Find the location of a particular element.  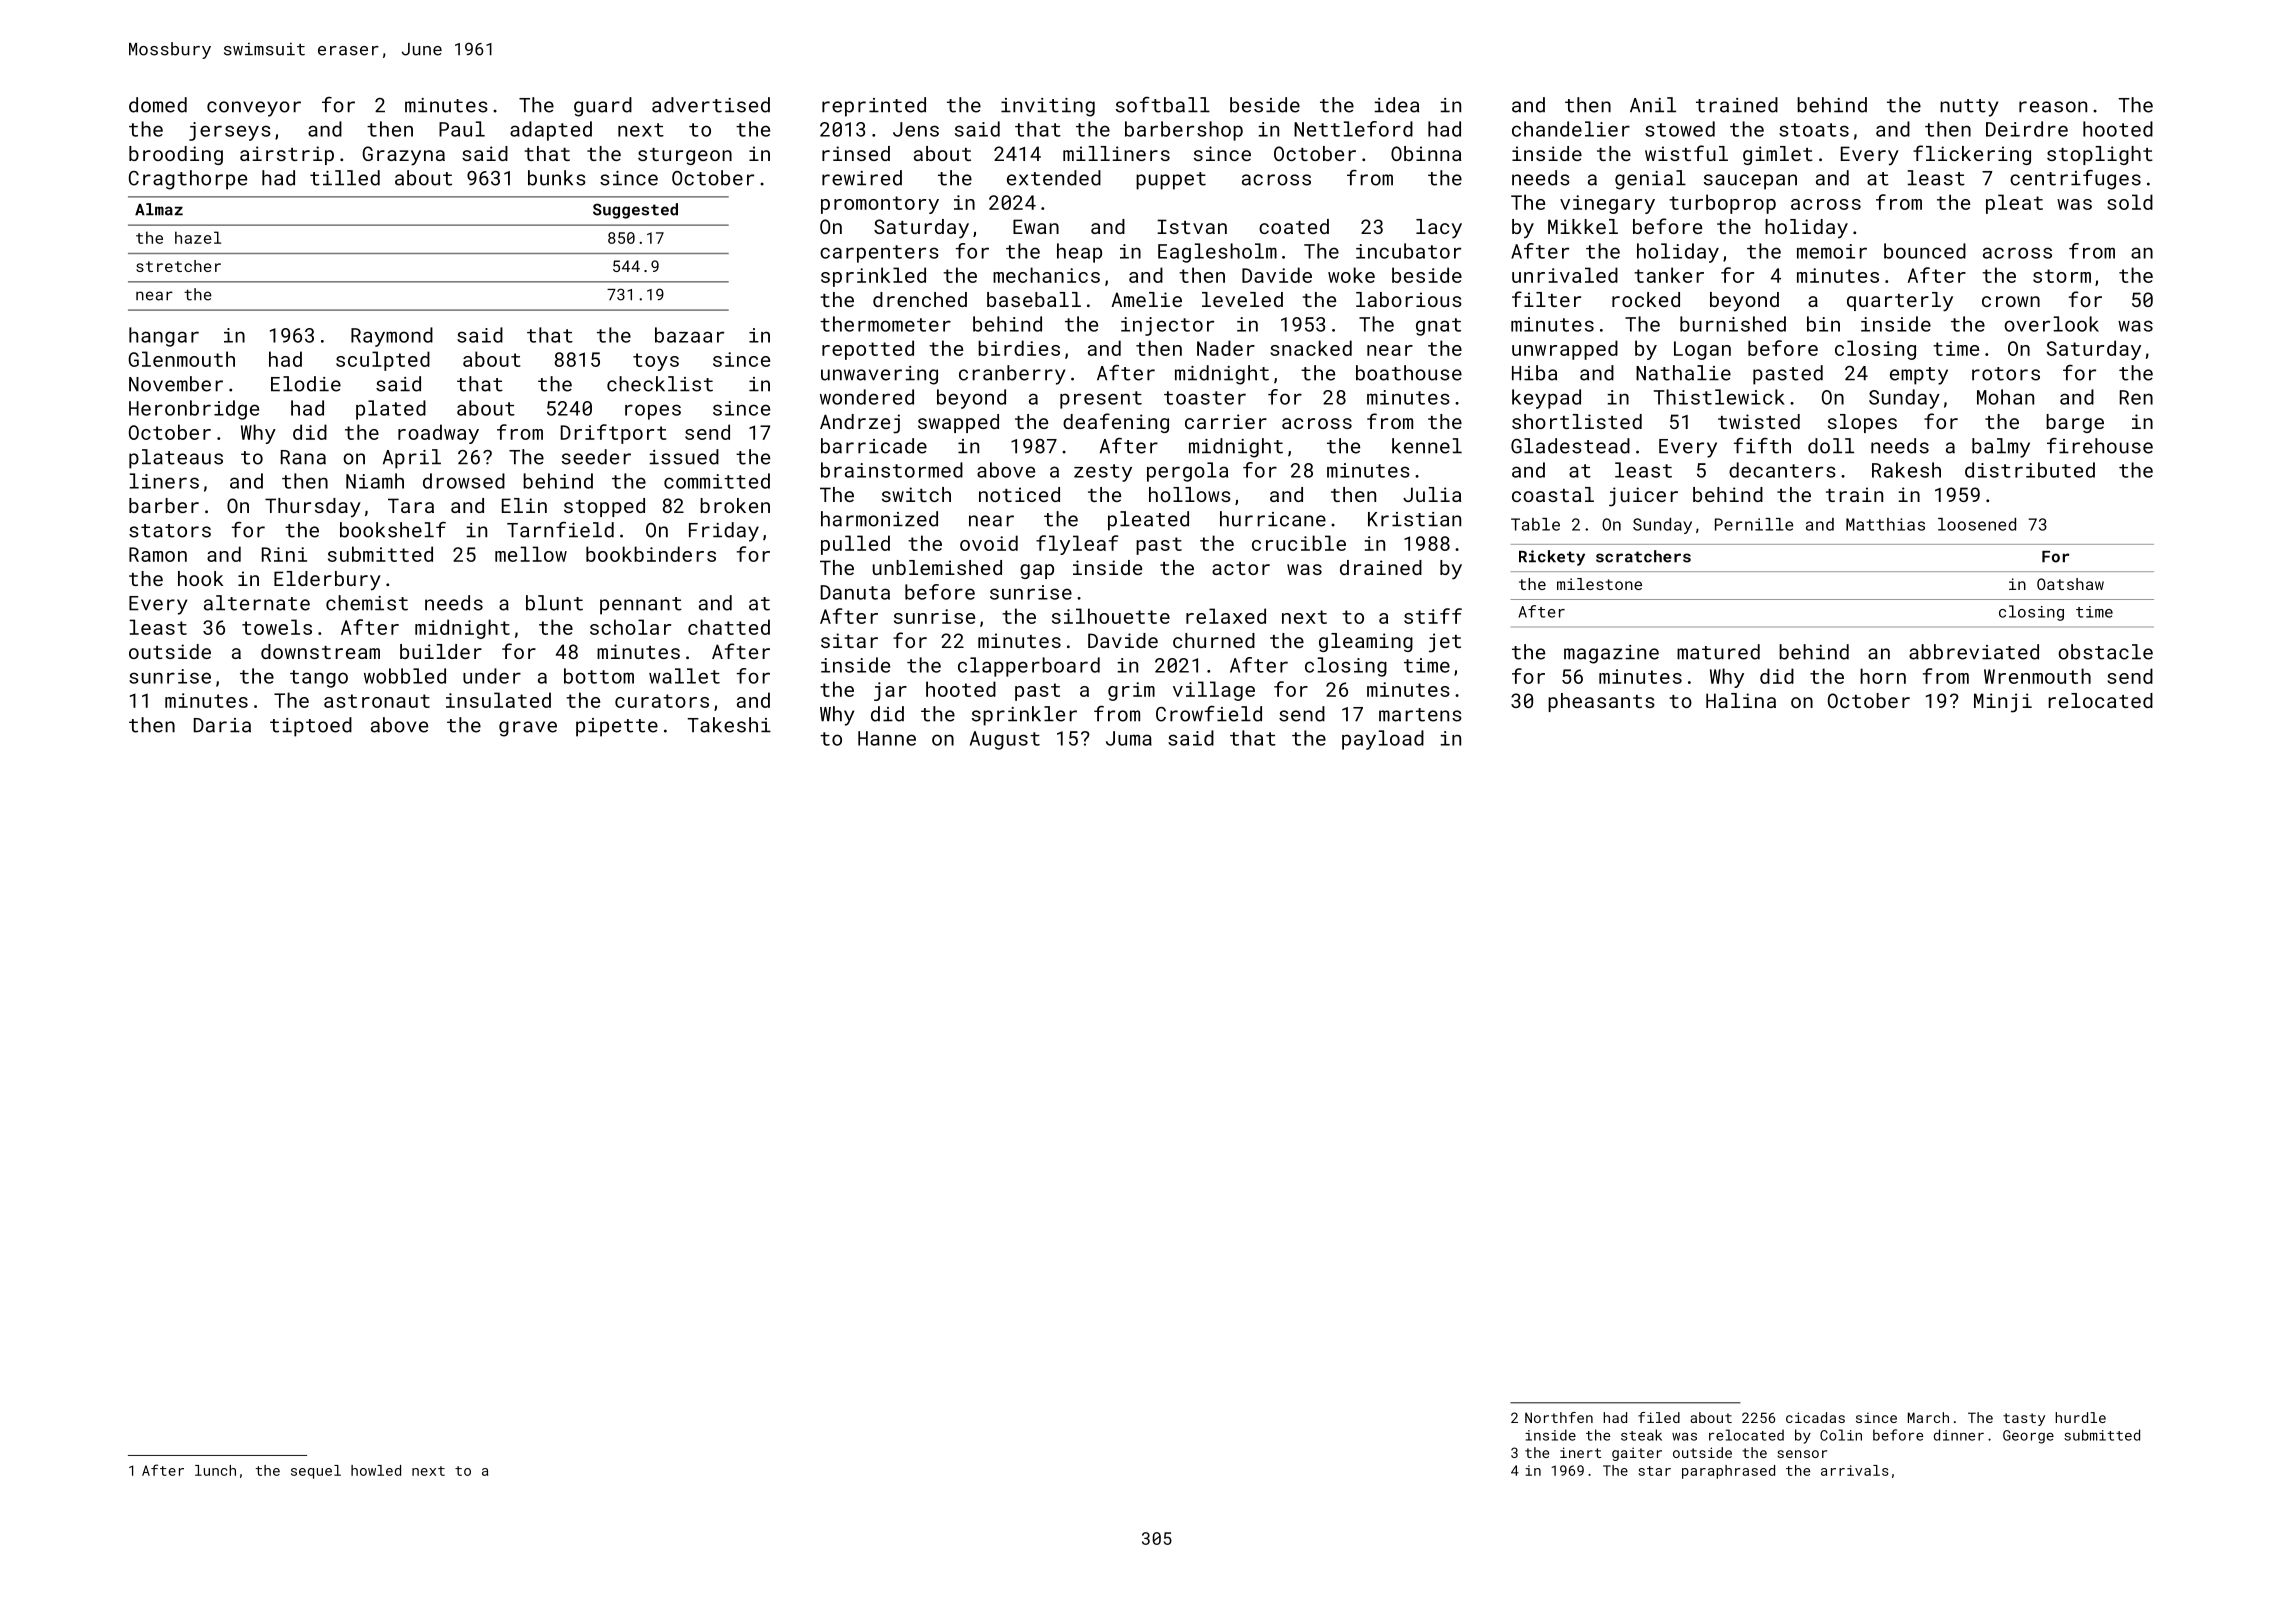

payload is located at coordinates (1383, 740).
